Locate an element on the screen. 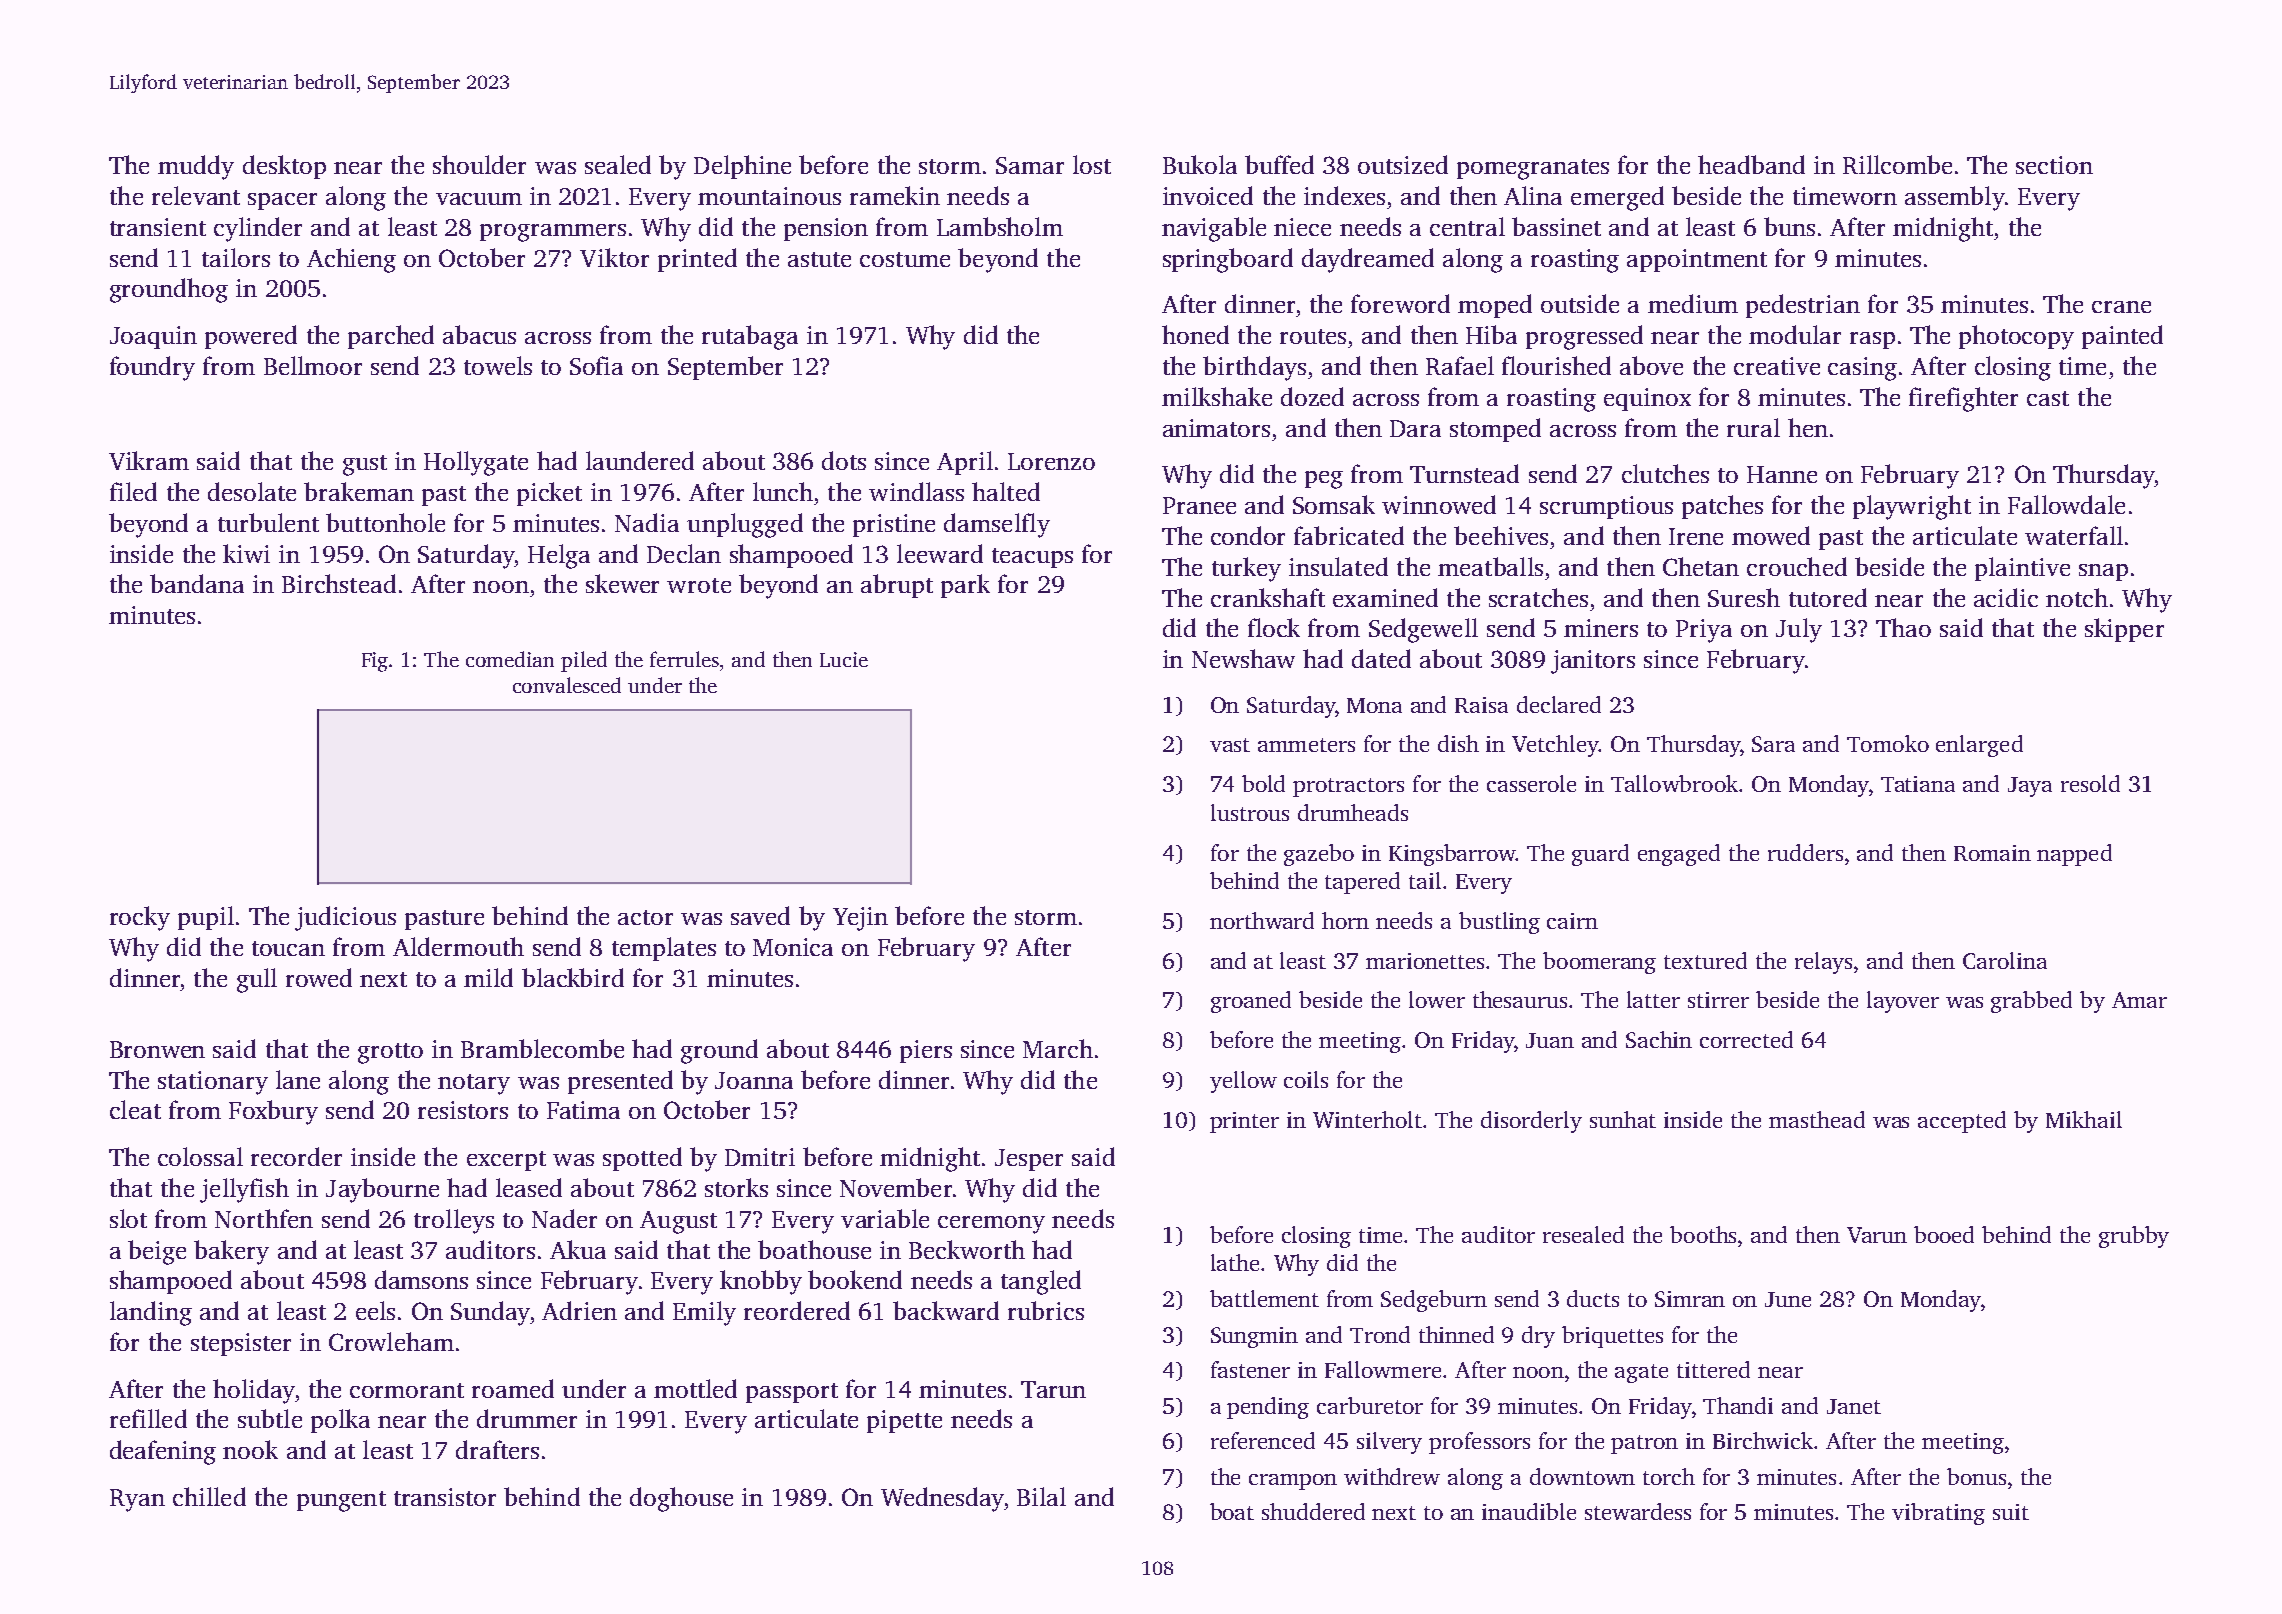 The width and height of the screenshot is (2282, 1614). section is located at coordinates (2054, 165).
